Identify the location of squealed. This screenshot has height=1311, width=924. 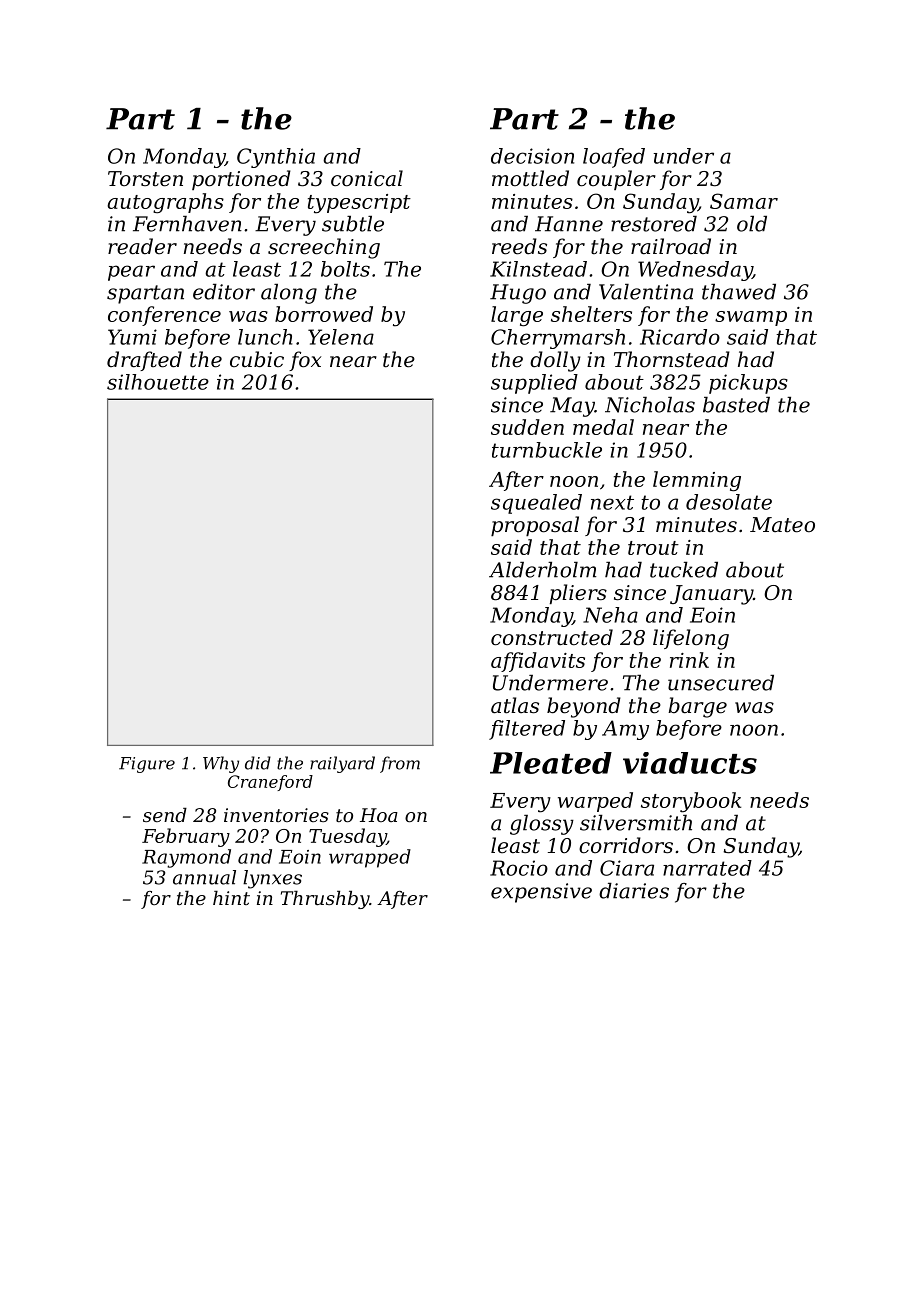
(536, 504).
